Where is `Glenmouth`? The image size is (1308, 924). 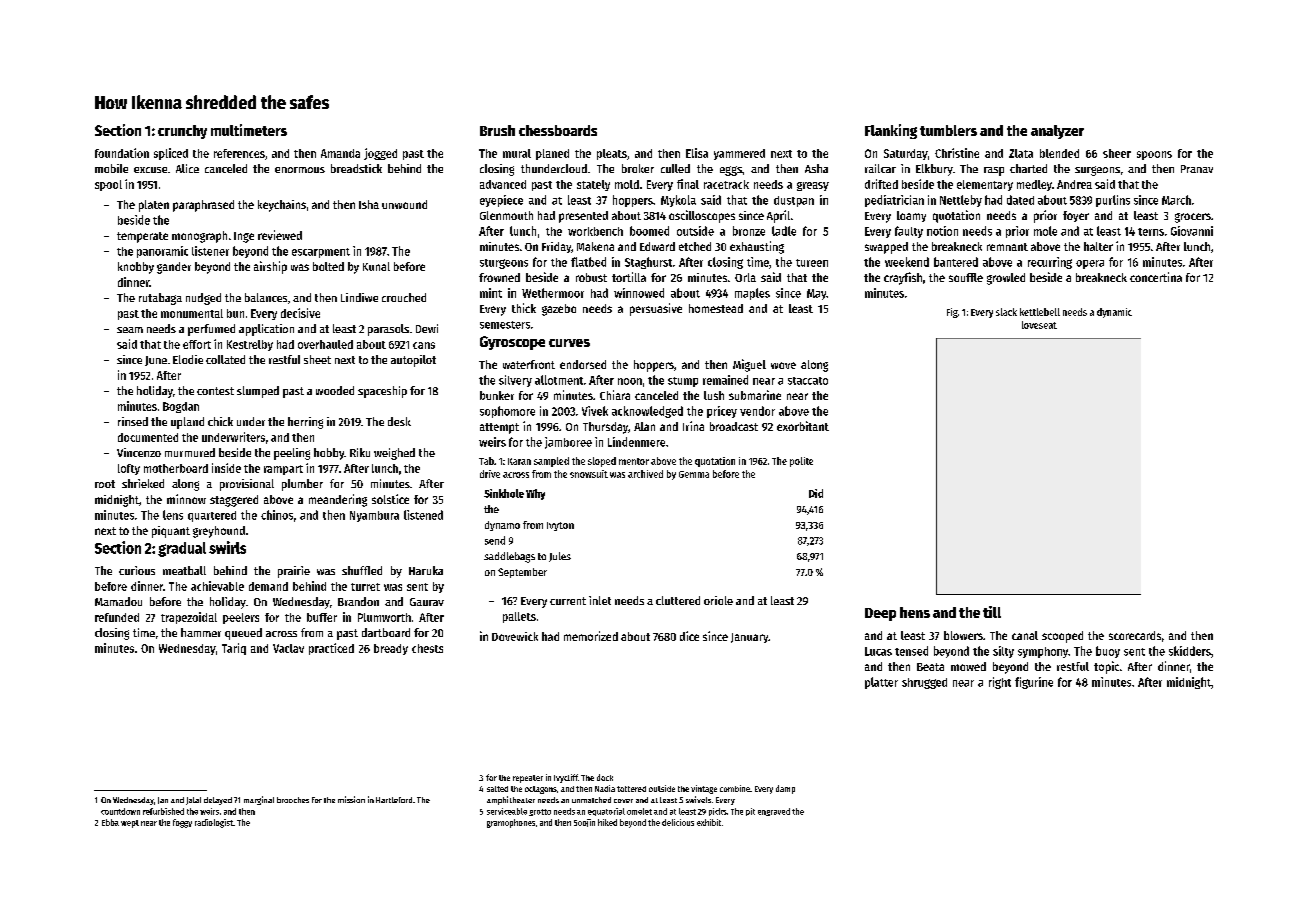
Glenmouth is located at coordinates (506, 215).
